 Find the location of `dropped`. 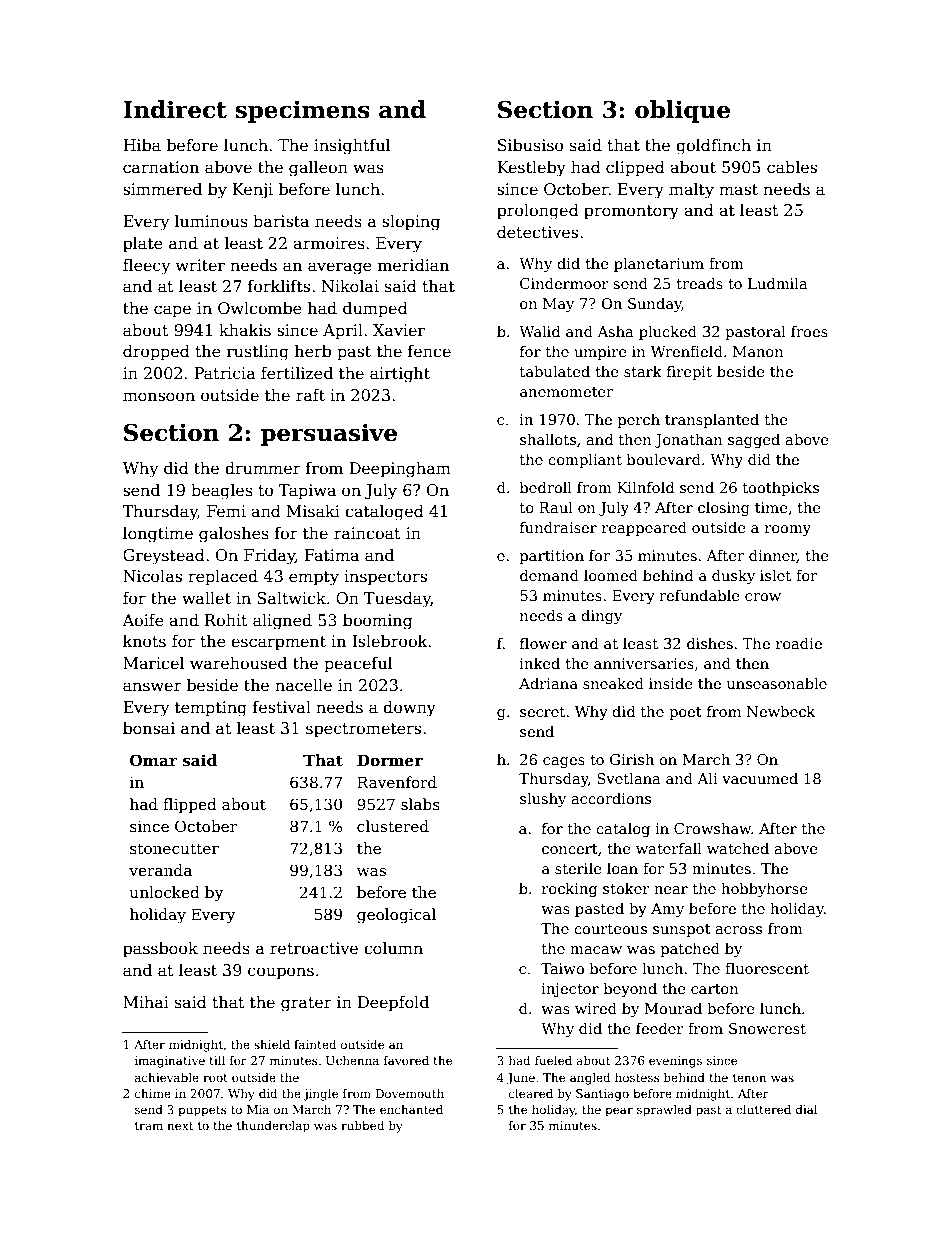

dropped is located at coordinates (156, 352).
